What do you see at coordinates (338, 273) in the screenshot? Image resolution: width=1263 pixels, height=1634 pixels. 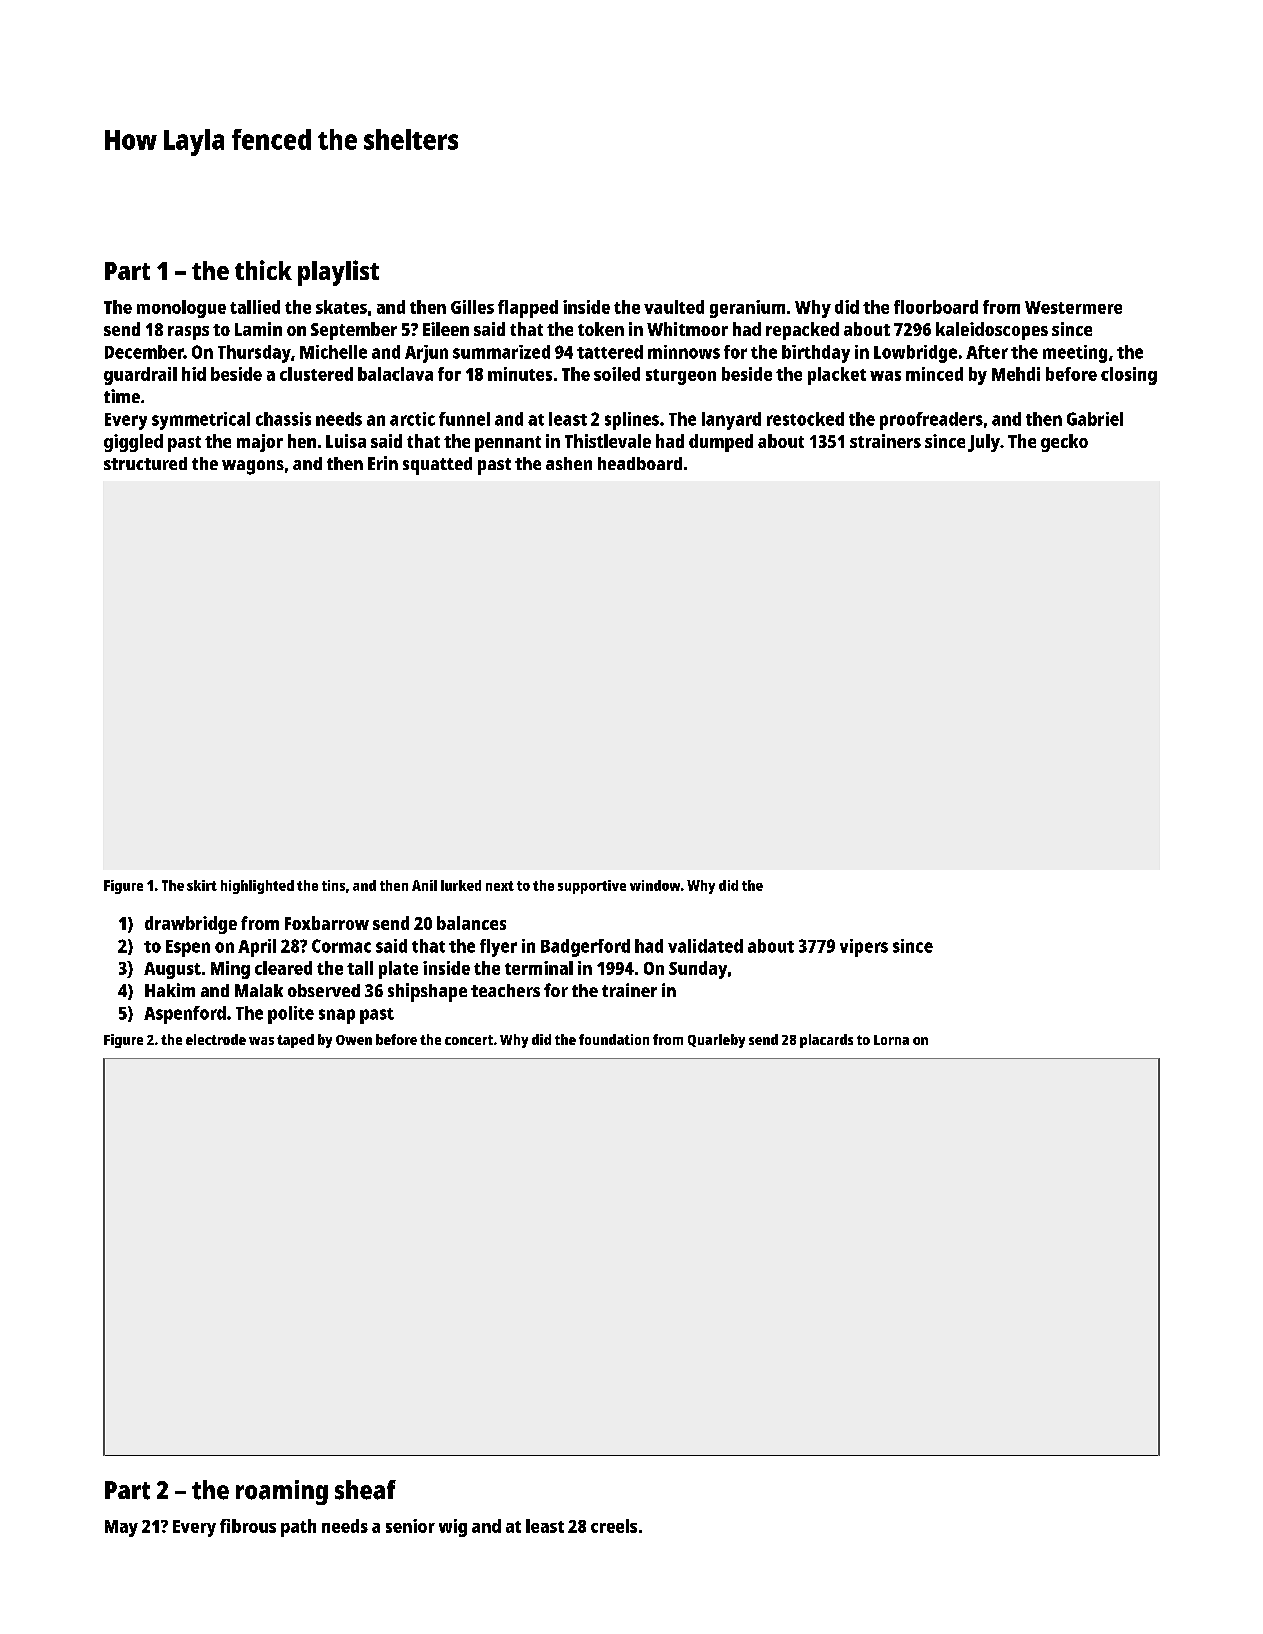 I see `playlist` at bounding box center [338, 273].
